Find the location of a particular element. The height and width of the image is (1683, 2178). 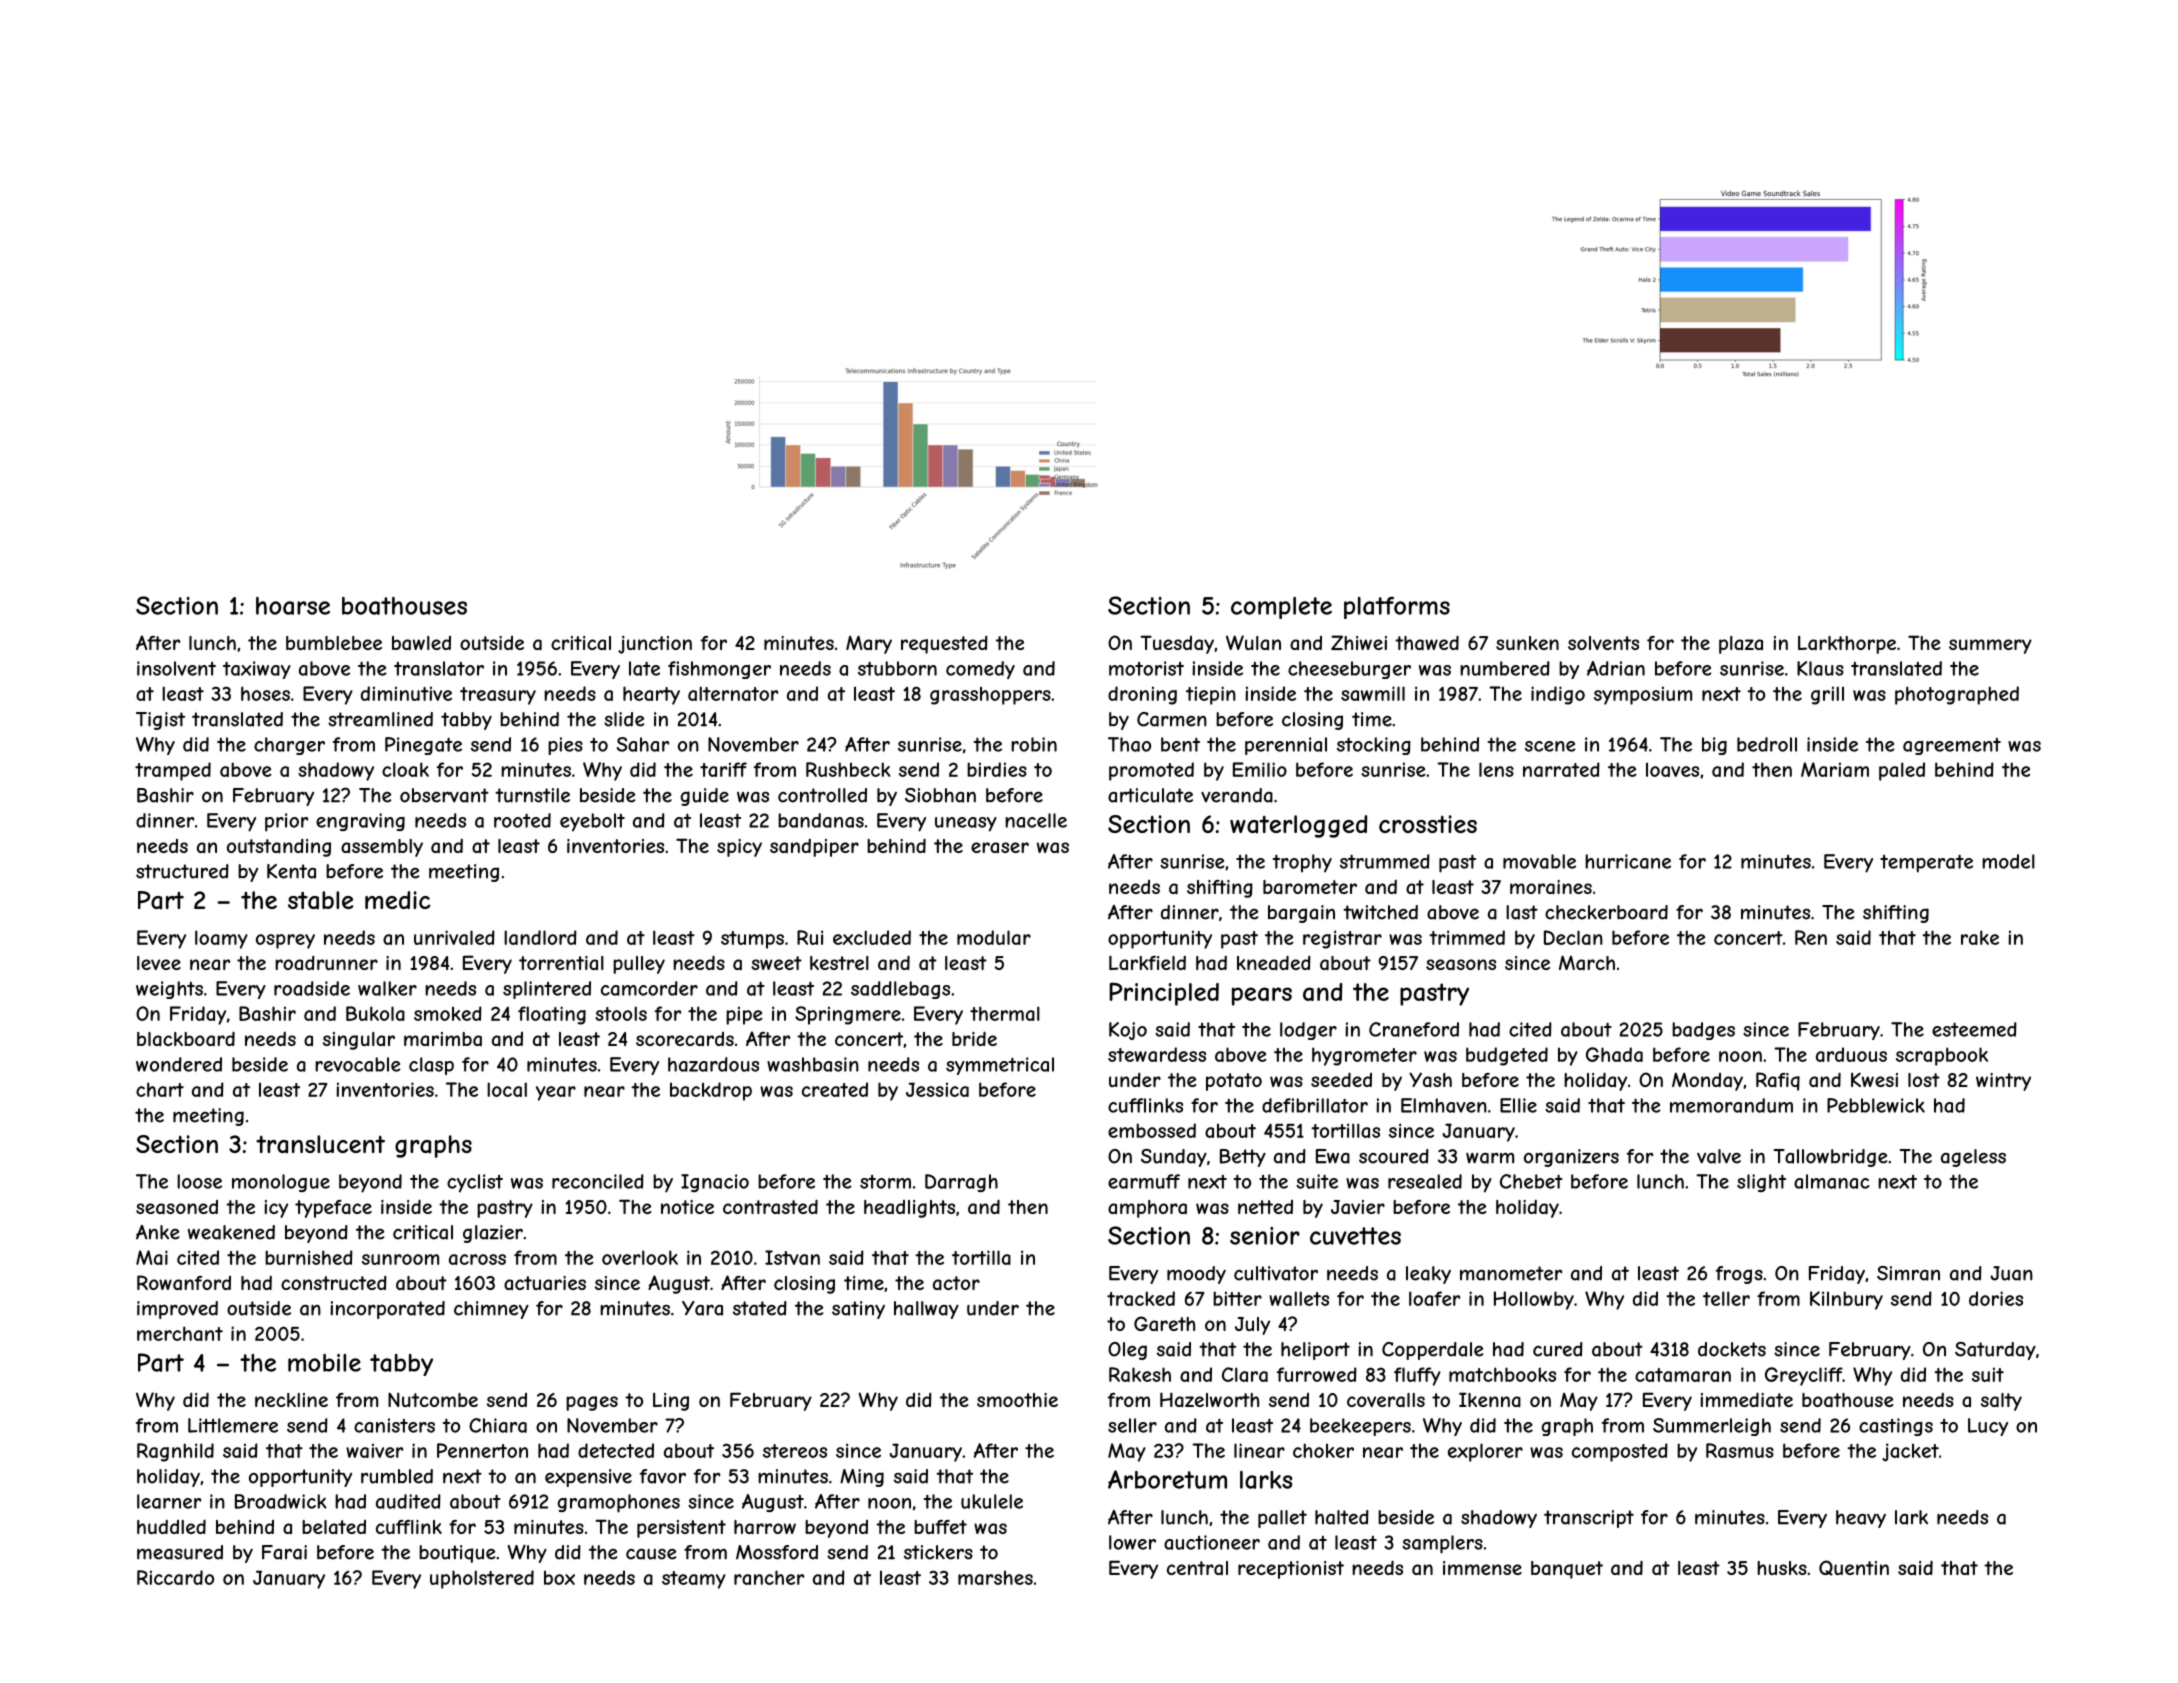

complete is located at coordinates (1281, 608).
